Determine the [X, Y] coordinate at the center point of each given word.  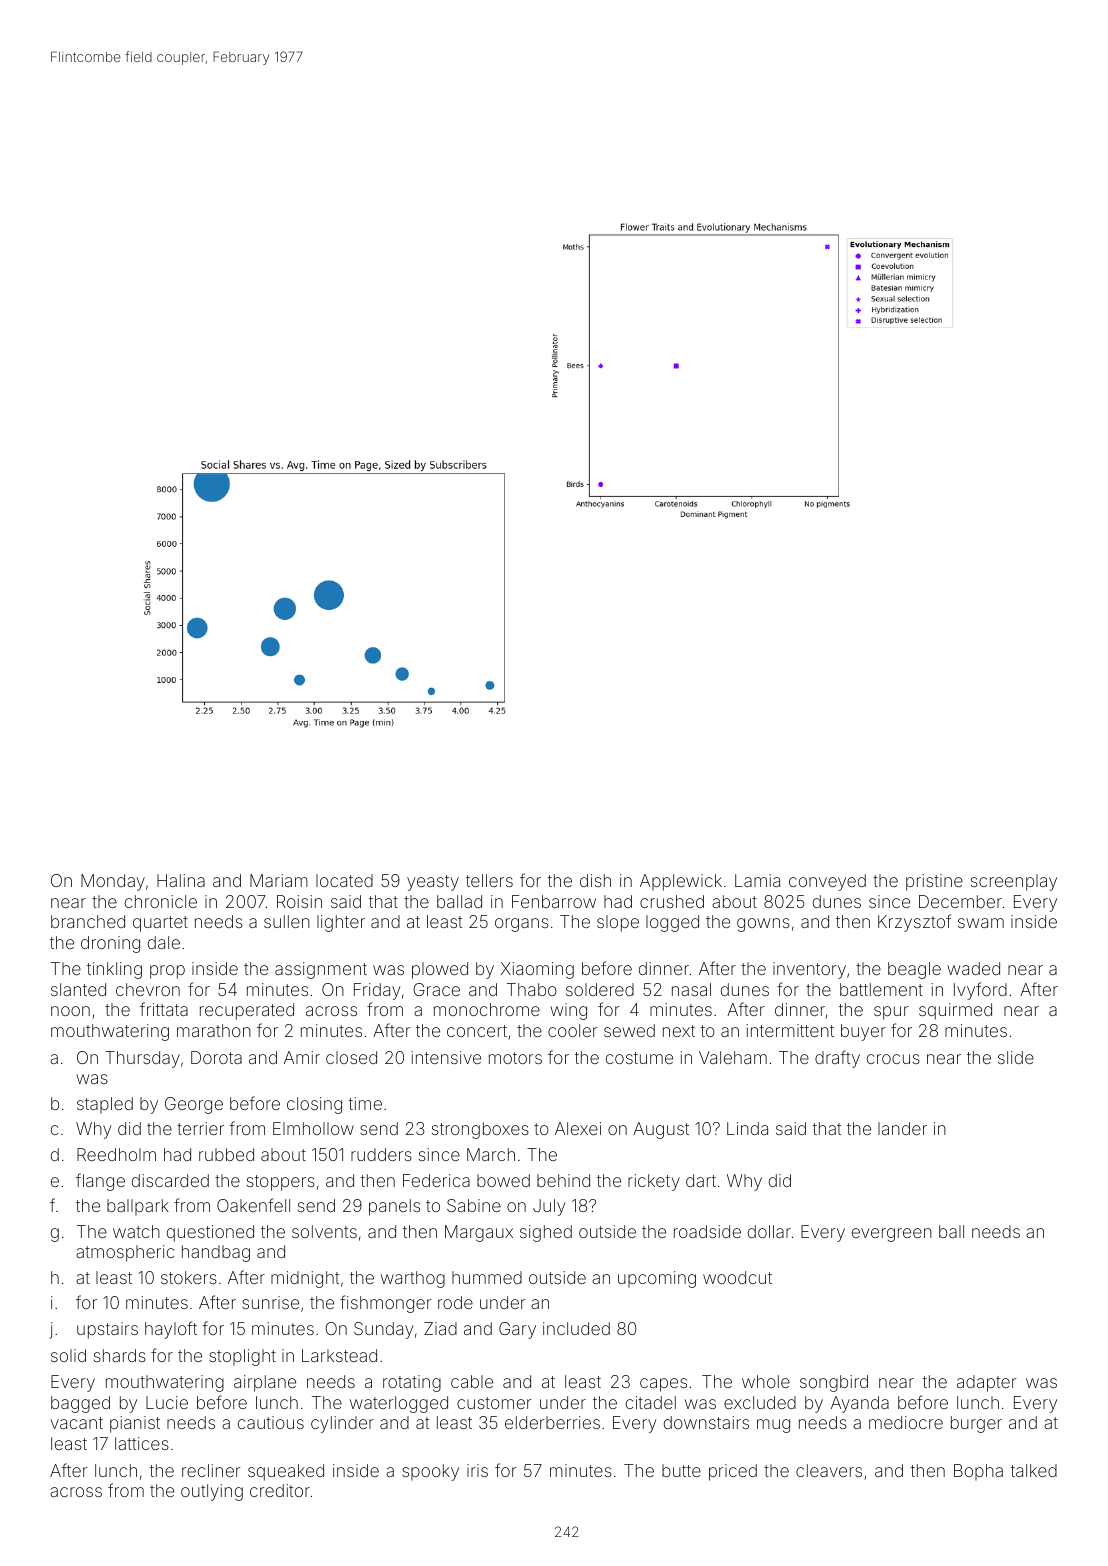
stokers [189, 1277]
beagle [914, 970]
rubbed [226, 1154]
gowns [763, 925]
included [576, 1328]
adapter [987, 1383]
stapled [105, 1105]
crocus [893, 1059]
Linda [747, 1128]
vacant [76, 1423]
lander [902, 1128]
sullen [287, 921]
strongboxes [480, 1130]
